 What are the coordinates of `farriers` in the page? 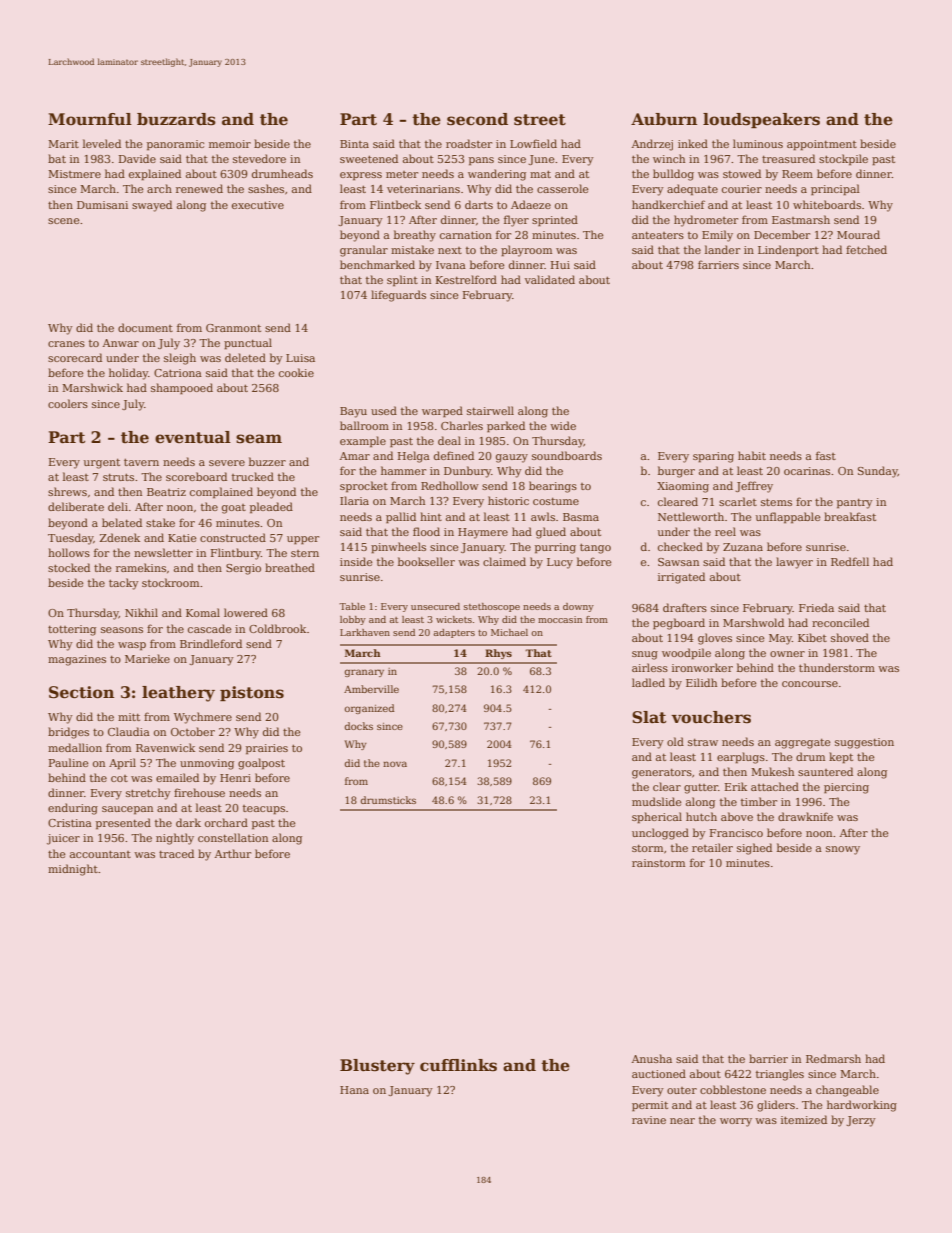 It's located at (718, 264).
